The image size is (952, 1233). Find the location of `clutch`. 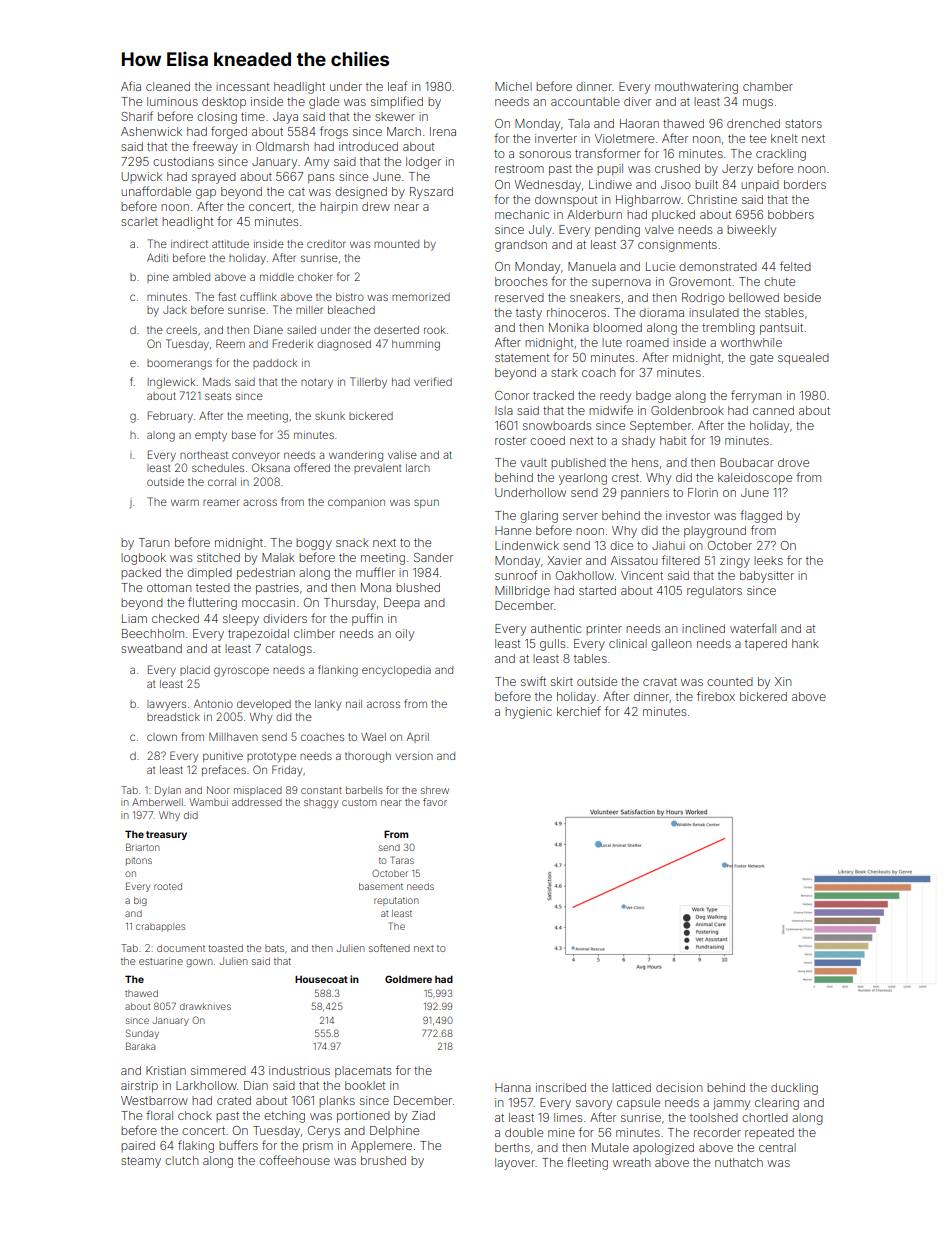

clutch is located at coordinates (182, 1160).
